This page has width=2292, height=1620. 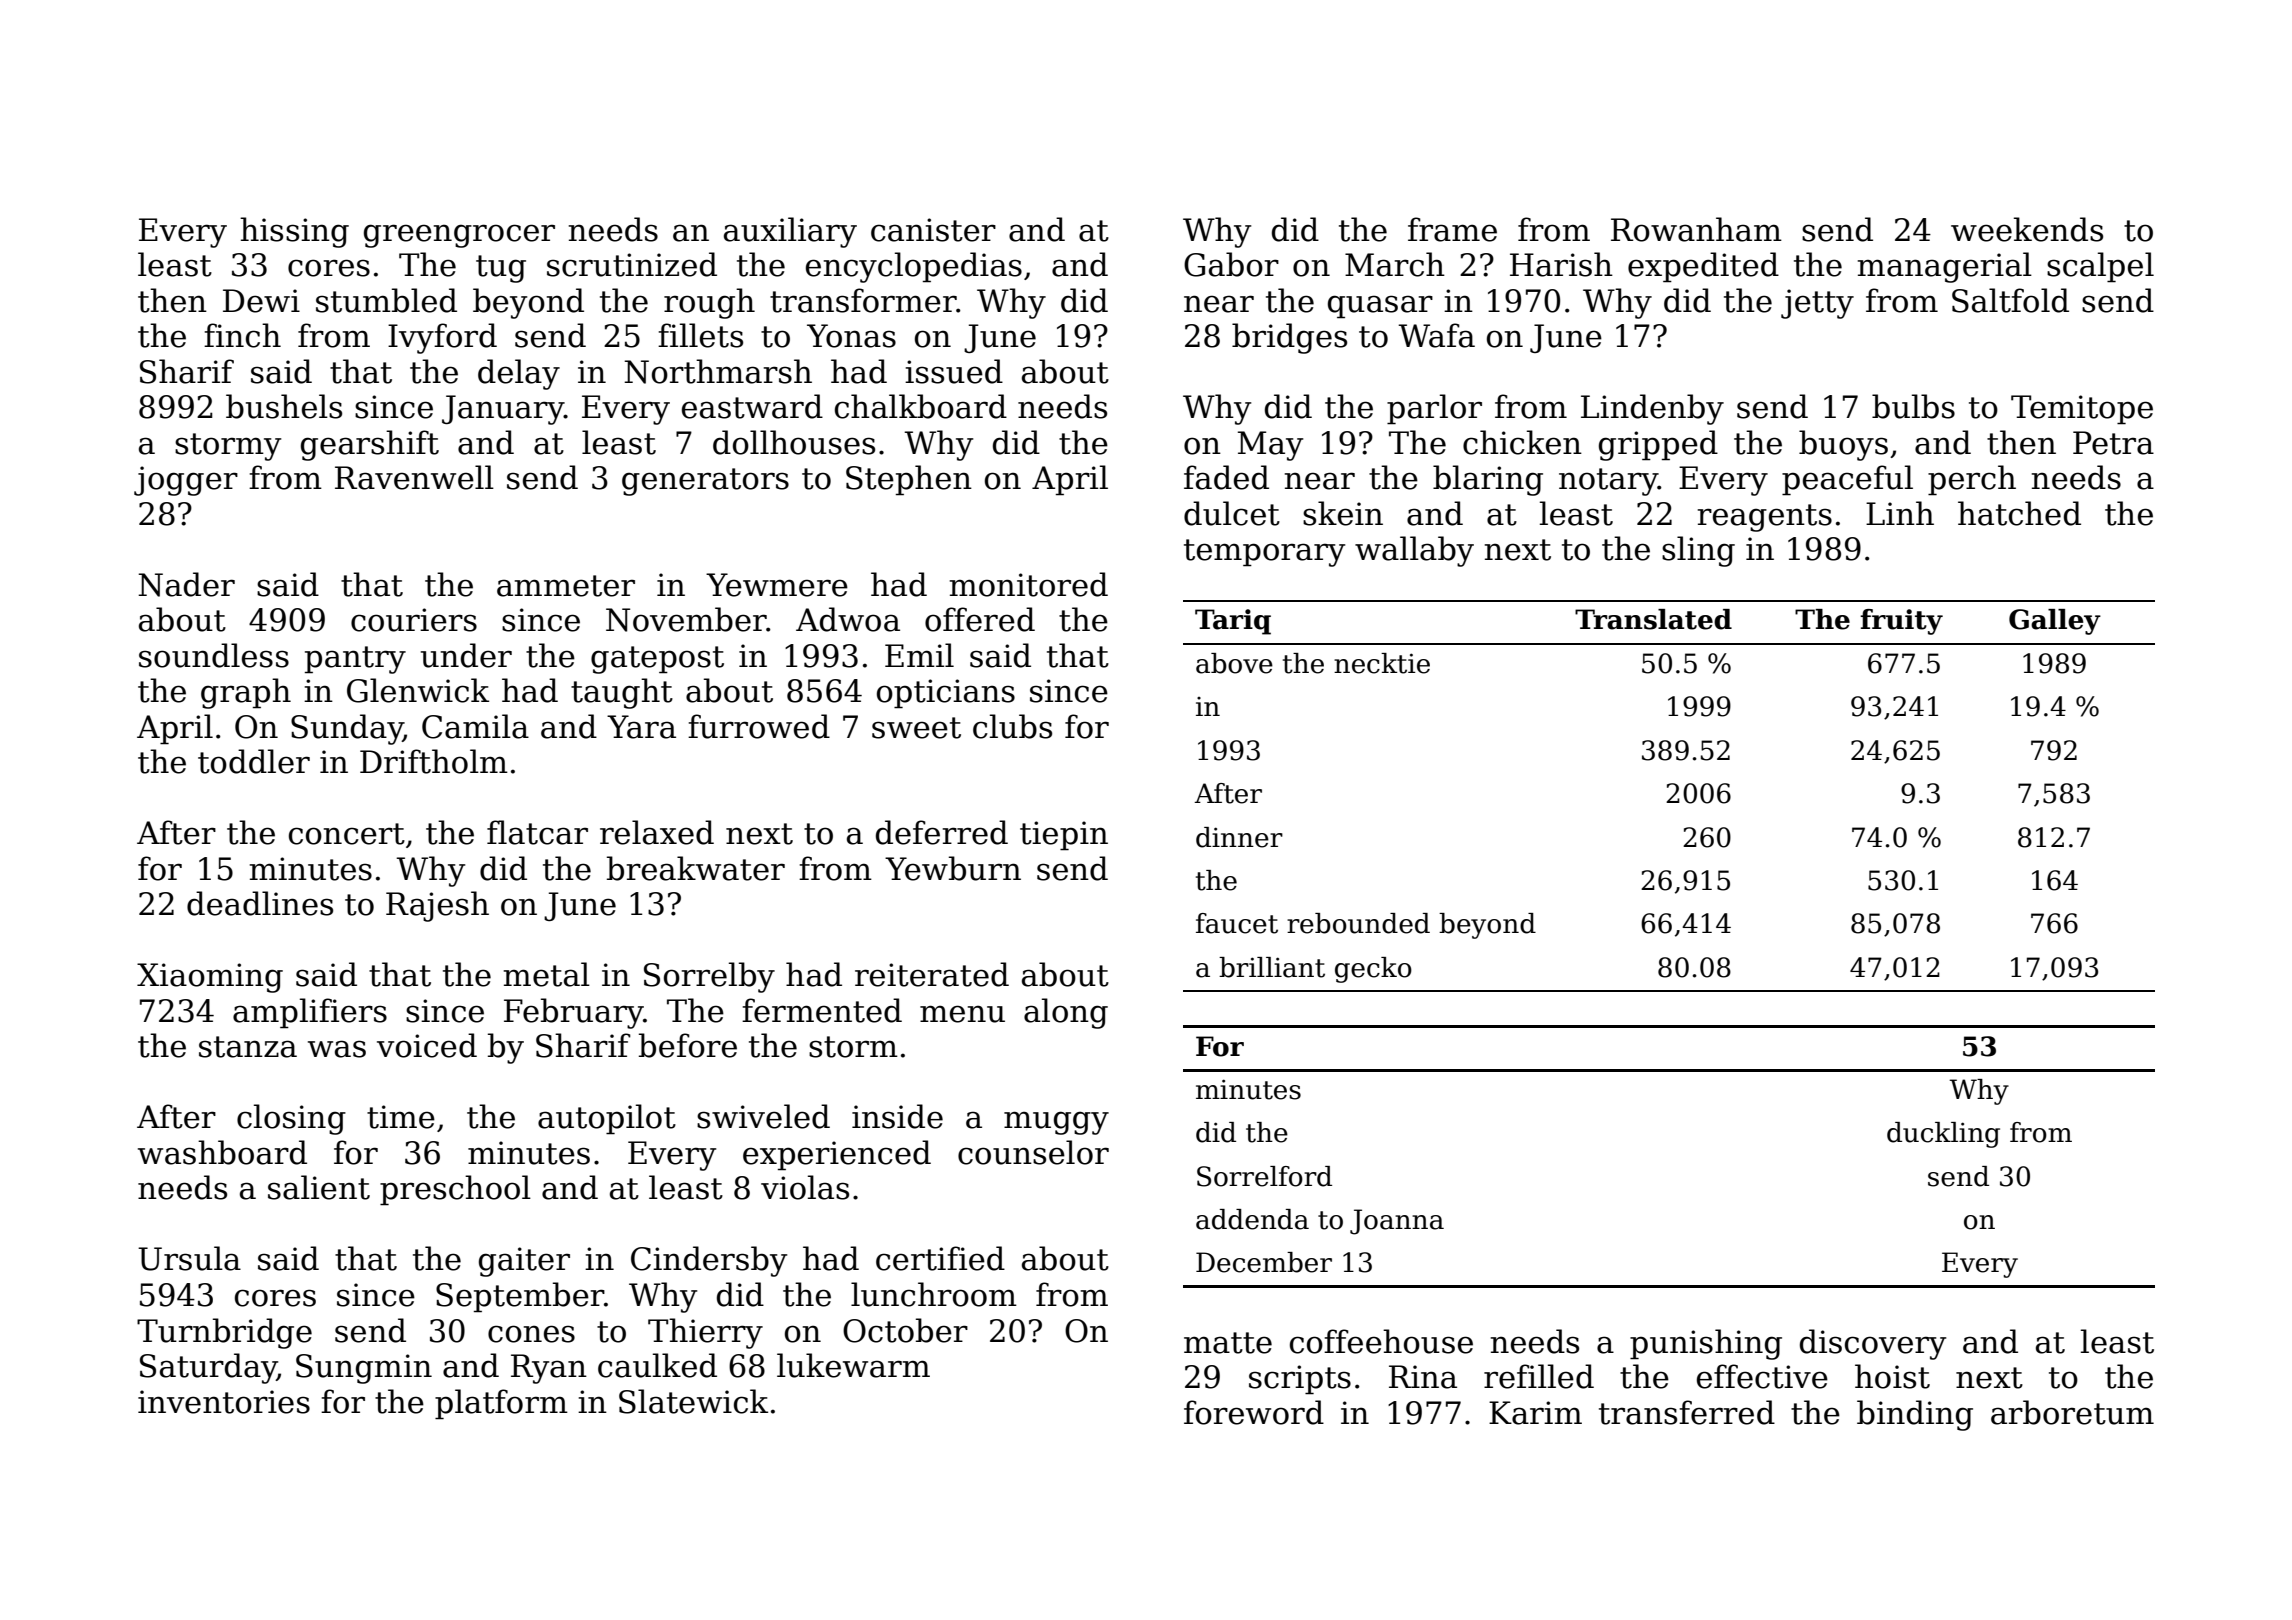 What do you see at coordinates (1252, 1219) in the page?
I see `addenda` at bounding box center [1252, 1219].
